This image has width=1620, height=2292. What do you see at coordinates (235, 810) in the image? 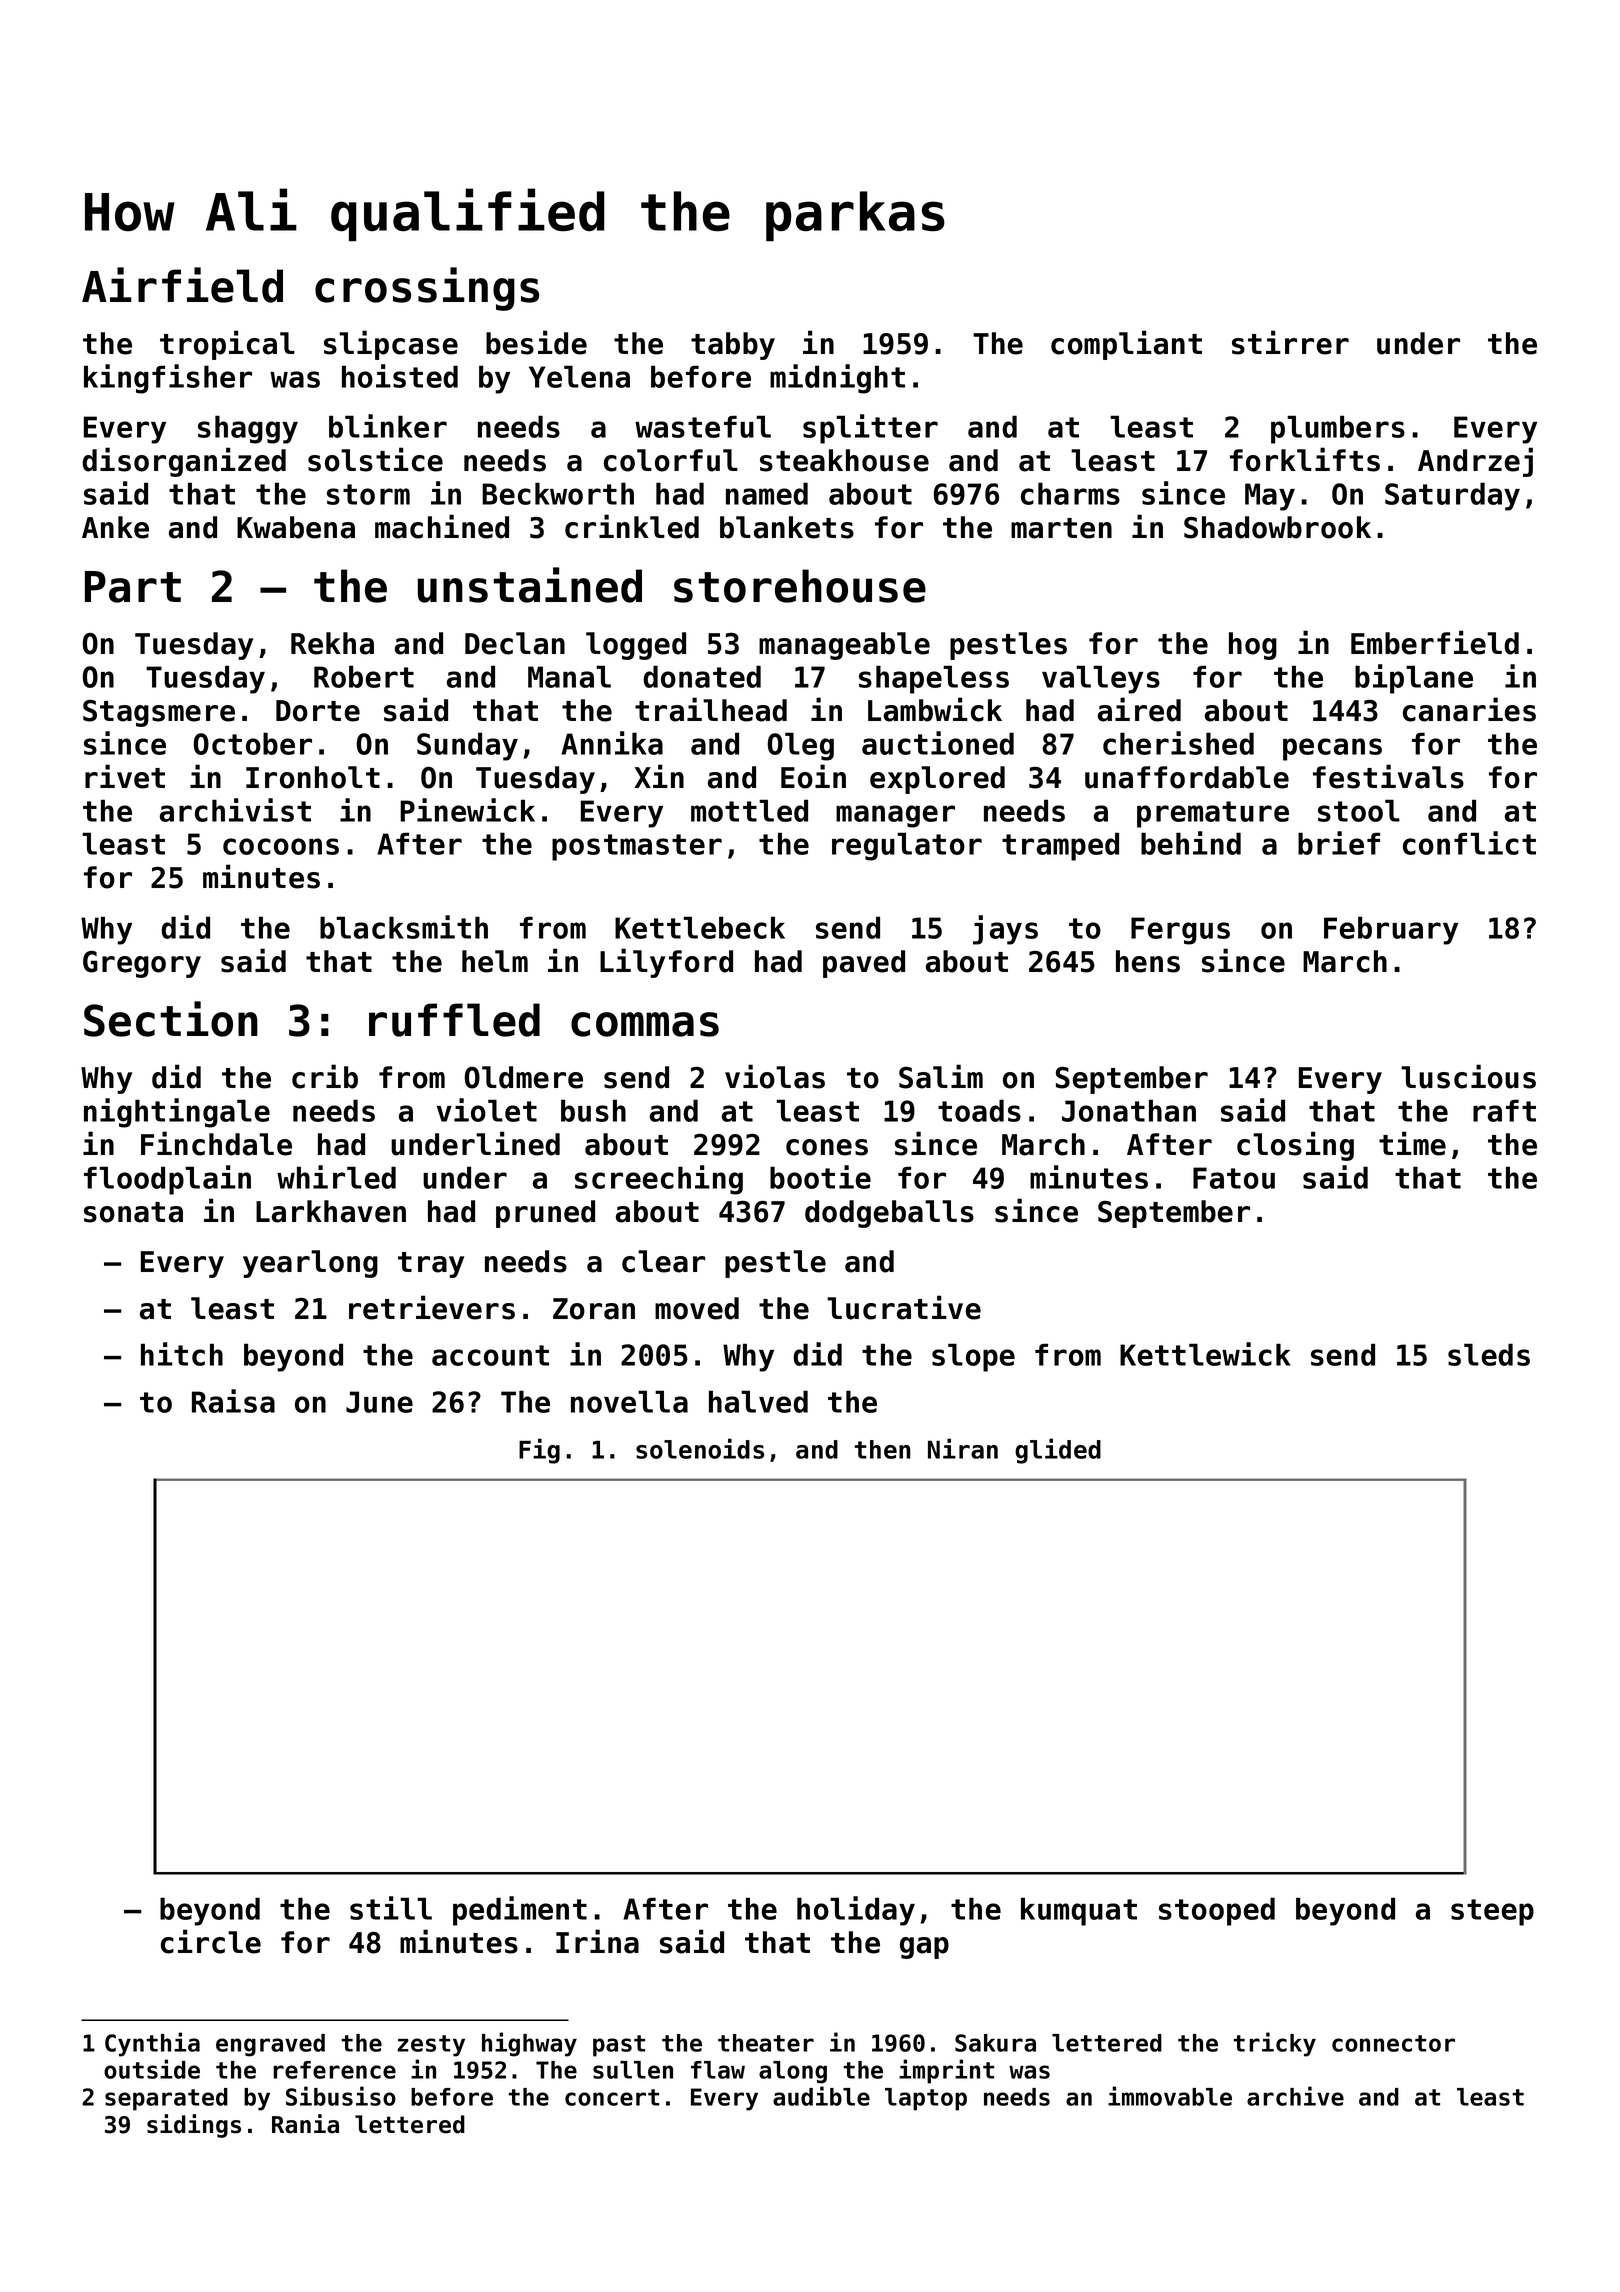
I see `archivist` at bounding box center [235, 810].
